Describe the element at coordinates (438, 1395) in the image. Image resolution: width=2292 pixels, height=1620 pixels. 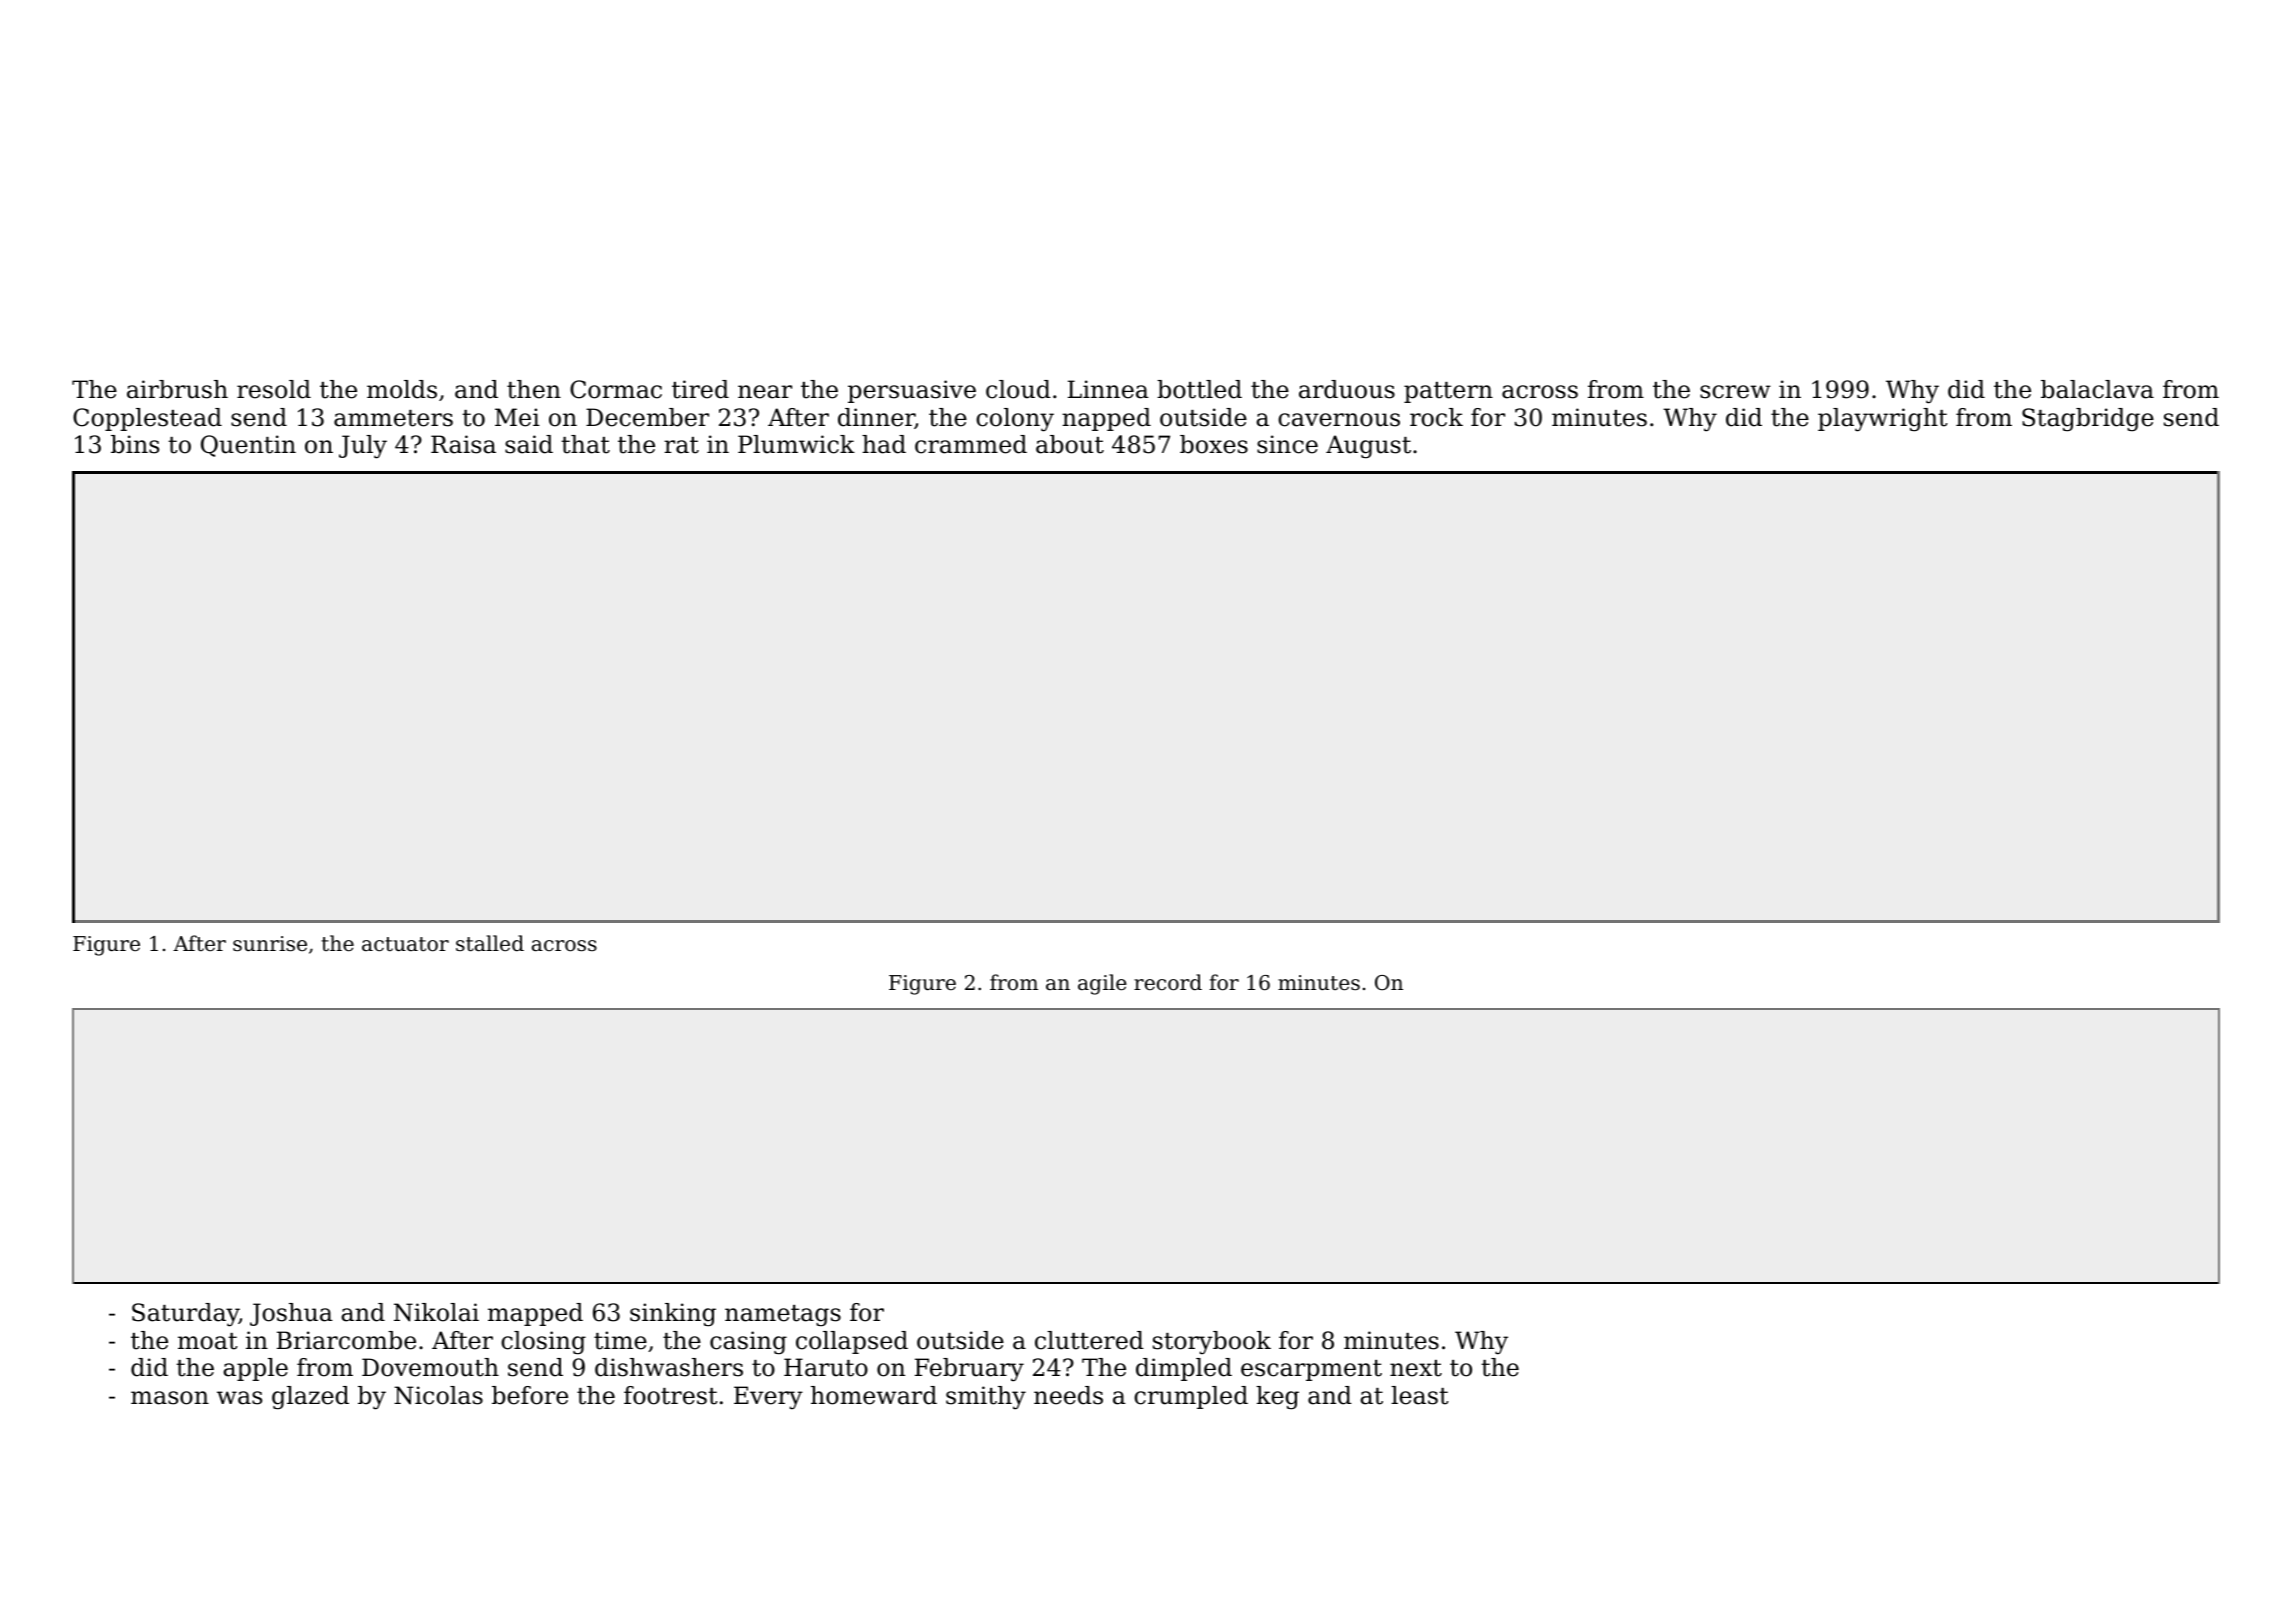
I see `Nicolas` at that location.
